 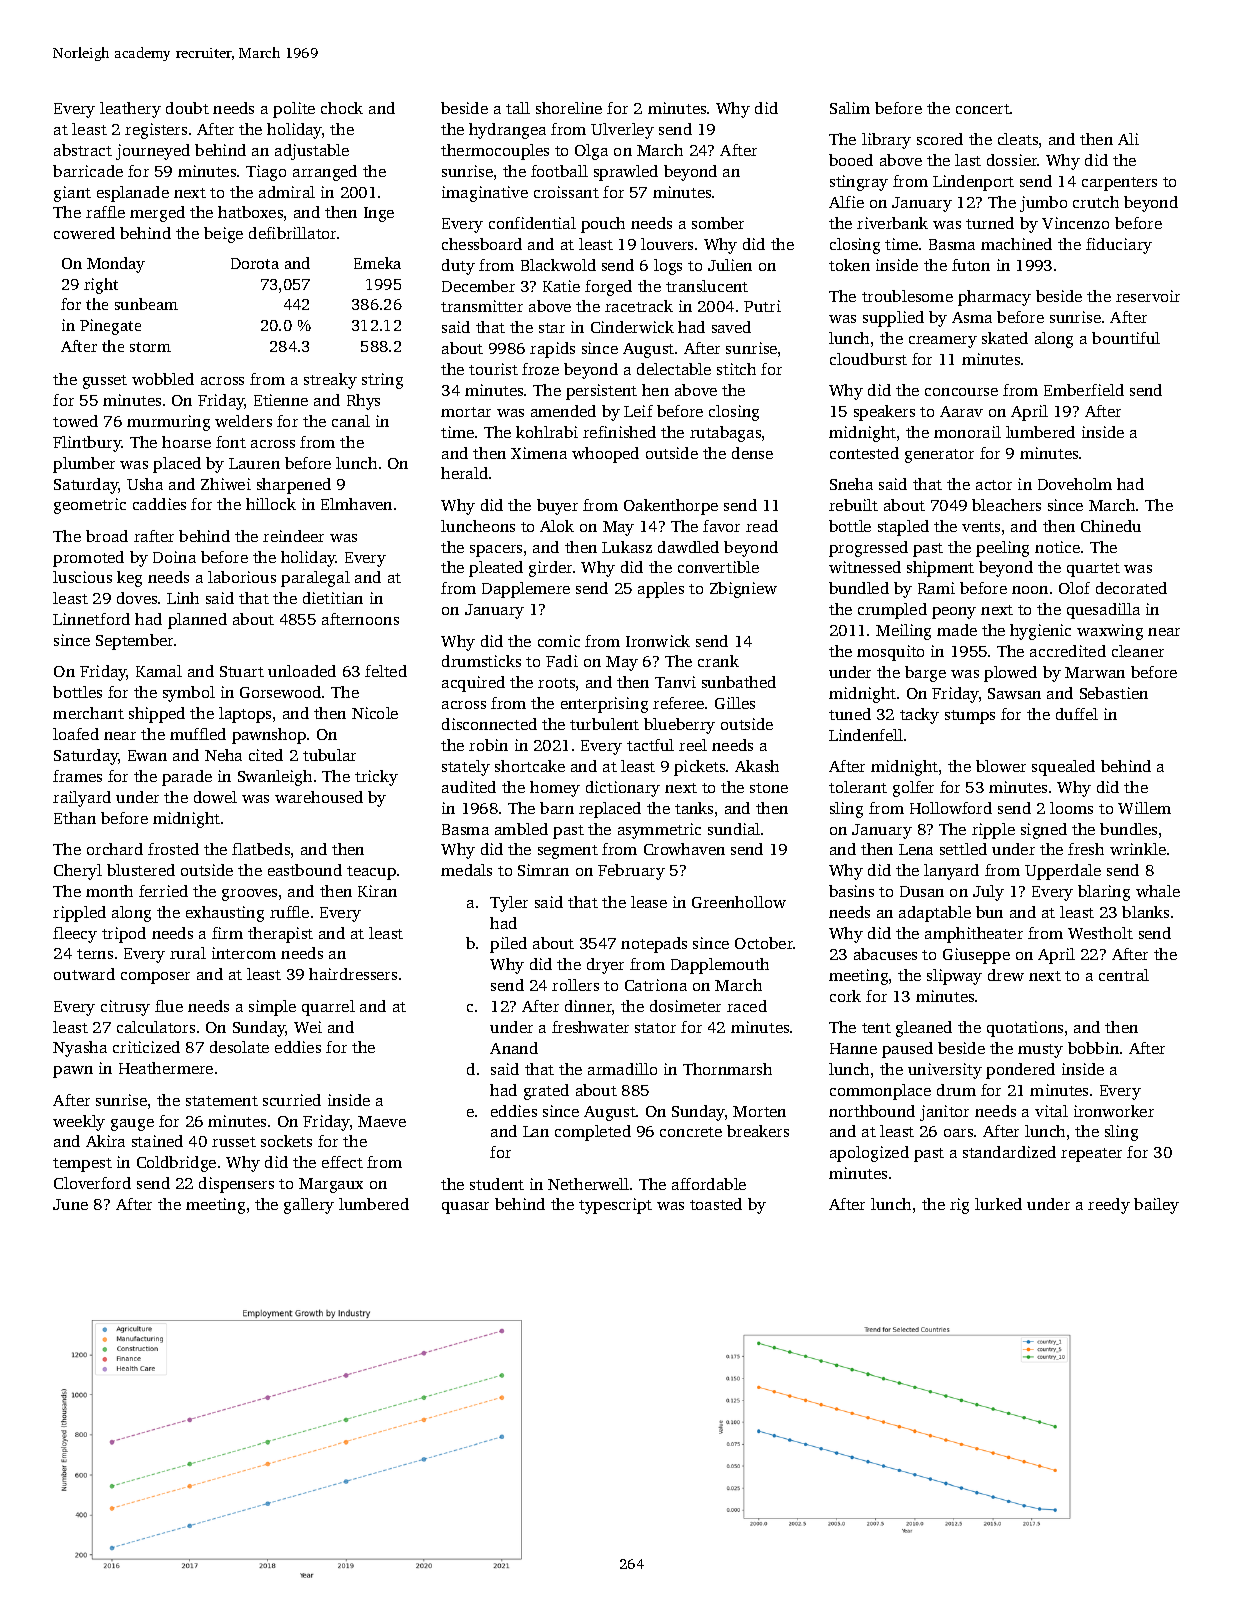 What do you see at coordinates (76, 734) in the screenshot?
I see `loafed` at bounding box center [76, 734].
